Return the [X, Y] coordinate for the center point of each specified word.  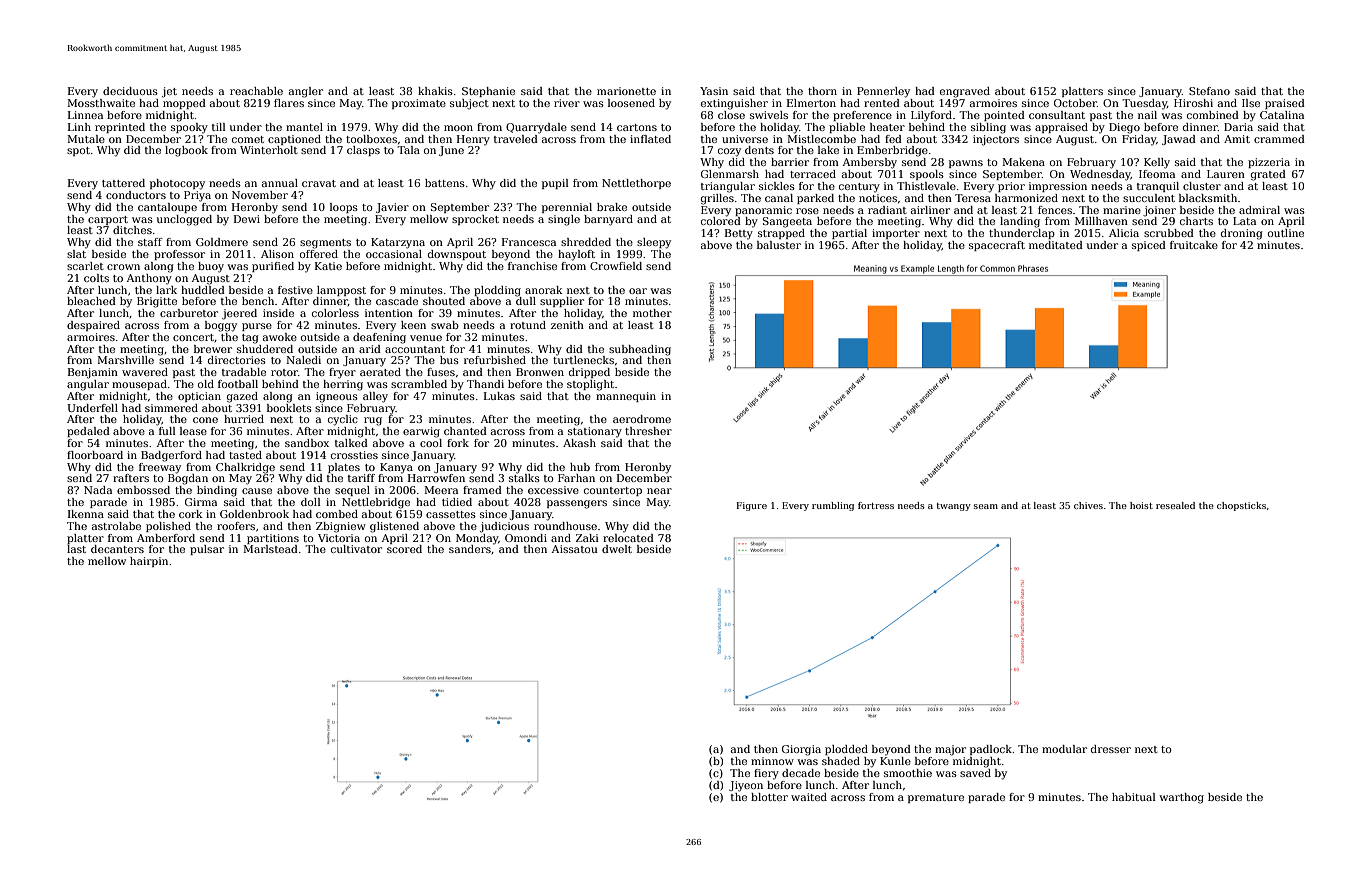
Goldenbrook [254, 514]
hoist [1141, 505]
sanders [470, 549]
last [76, 549]
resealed [1175, 505]
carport [108, 220]
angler [306, 92]
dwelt [617, 549]
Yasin [714, 91]
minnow [772, 761]
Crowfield [616, 266]
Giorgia [801, 750]
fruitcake [1194, 245]
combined [1213, 115]
